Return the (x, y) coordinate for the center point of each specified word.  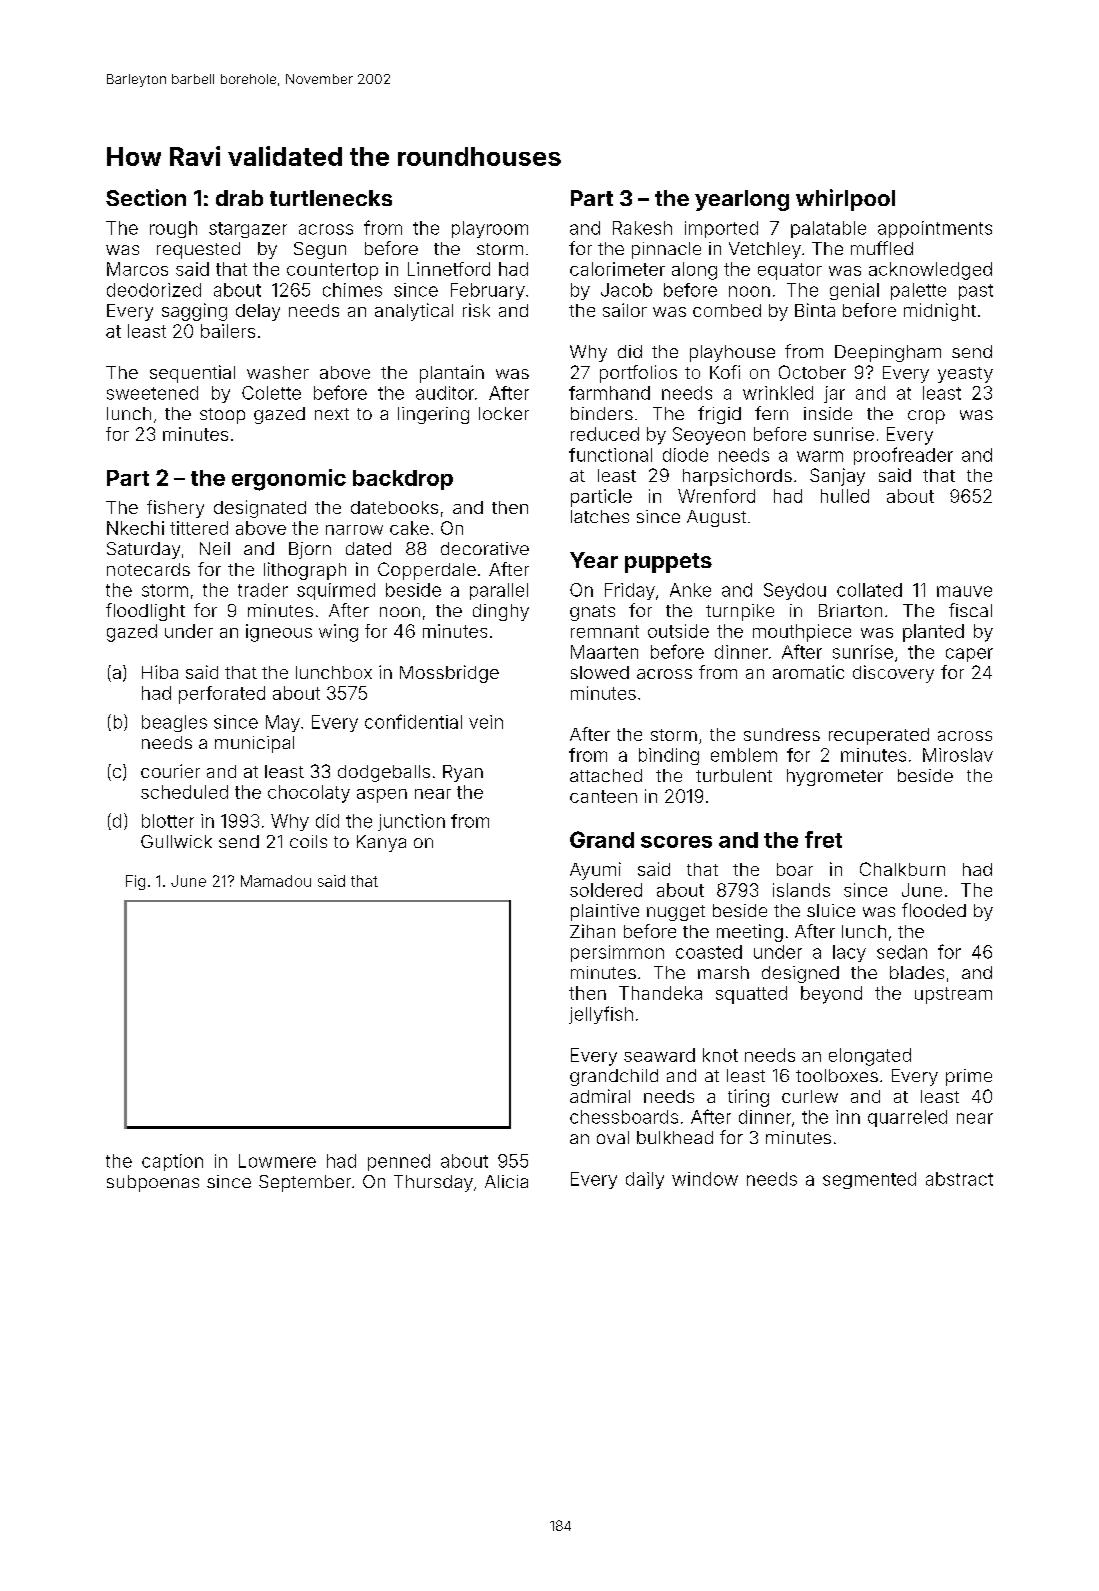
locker (504, 413)
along (694, 271)
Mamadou (276, 881)
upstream (953, 995)
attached (606, 775)
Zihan (592, 931)
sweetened (152, 393)
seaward (659, 1055)
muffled (882, 248)
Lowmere (277, 1161)
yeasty (965, 375)
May (283, 723)
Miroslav (958, 755)
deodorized (154, 290)
